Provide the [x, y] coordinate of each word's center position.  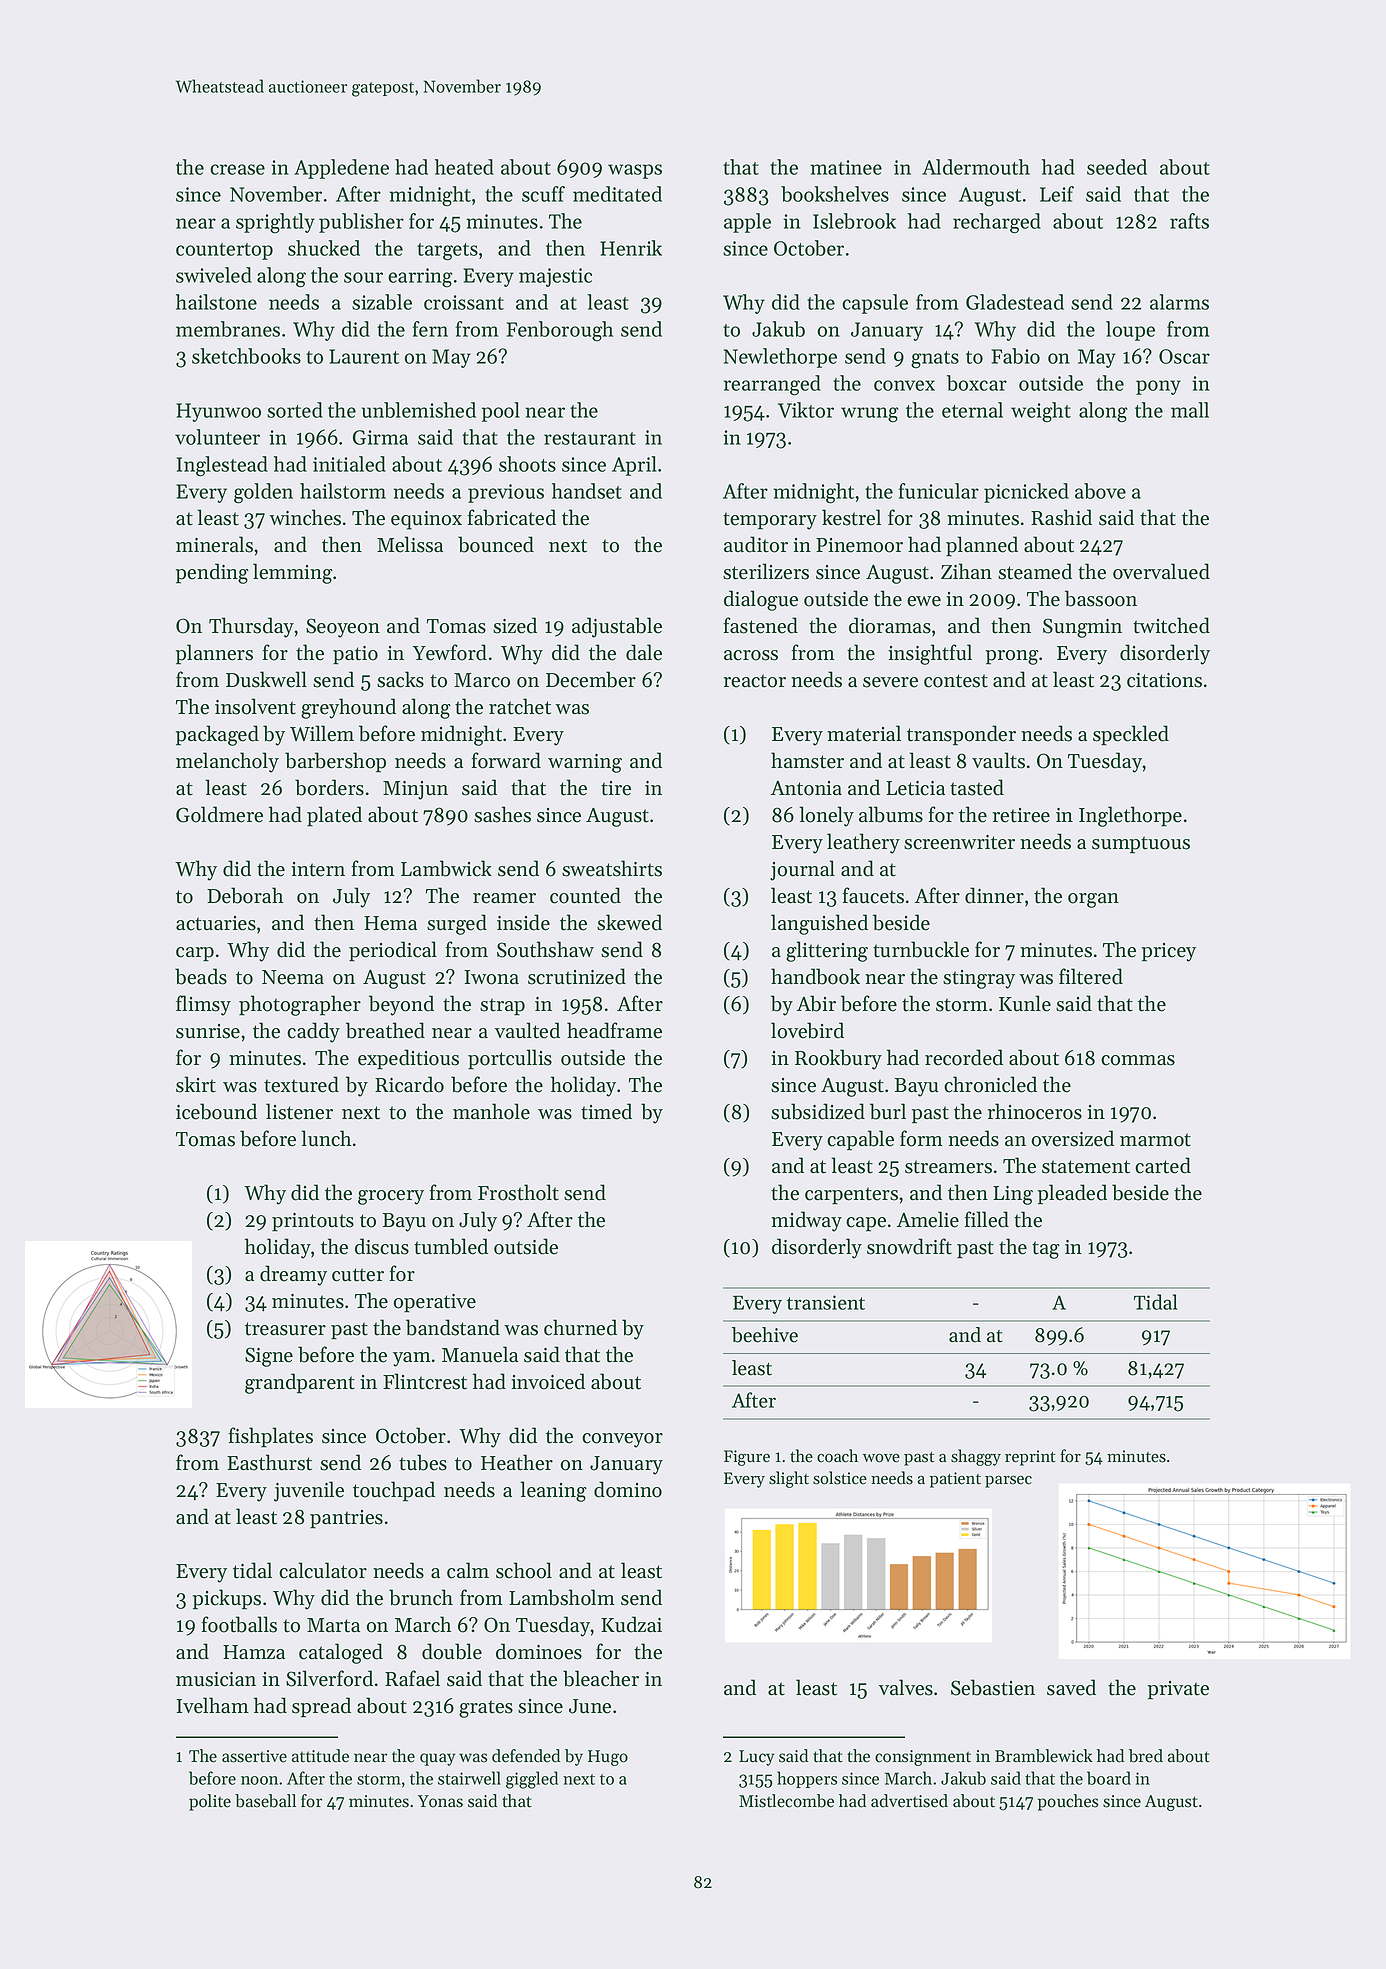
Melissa [410, 544]
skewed [629, 922]
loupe [1130, 331]
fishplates [270, 1437]
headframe [614, 1030]
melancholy [227, 762]
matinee [846, 167]
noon [259, 1780]
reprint [1030, 1458]
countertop [224, 251]
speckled [1131, 735]
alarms [1179, 302]
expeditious [408, 1059]
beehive [765, 1335]
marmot [1155, 1140]
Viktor [806, 410]
